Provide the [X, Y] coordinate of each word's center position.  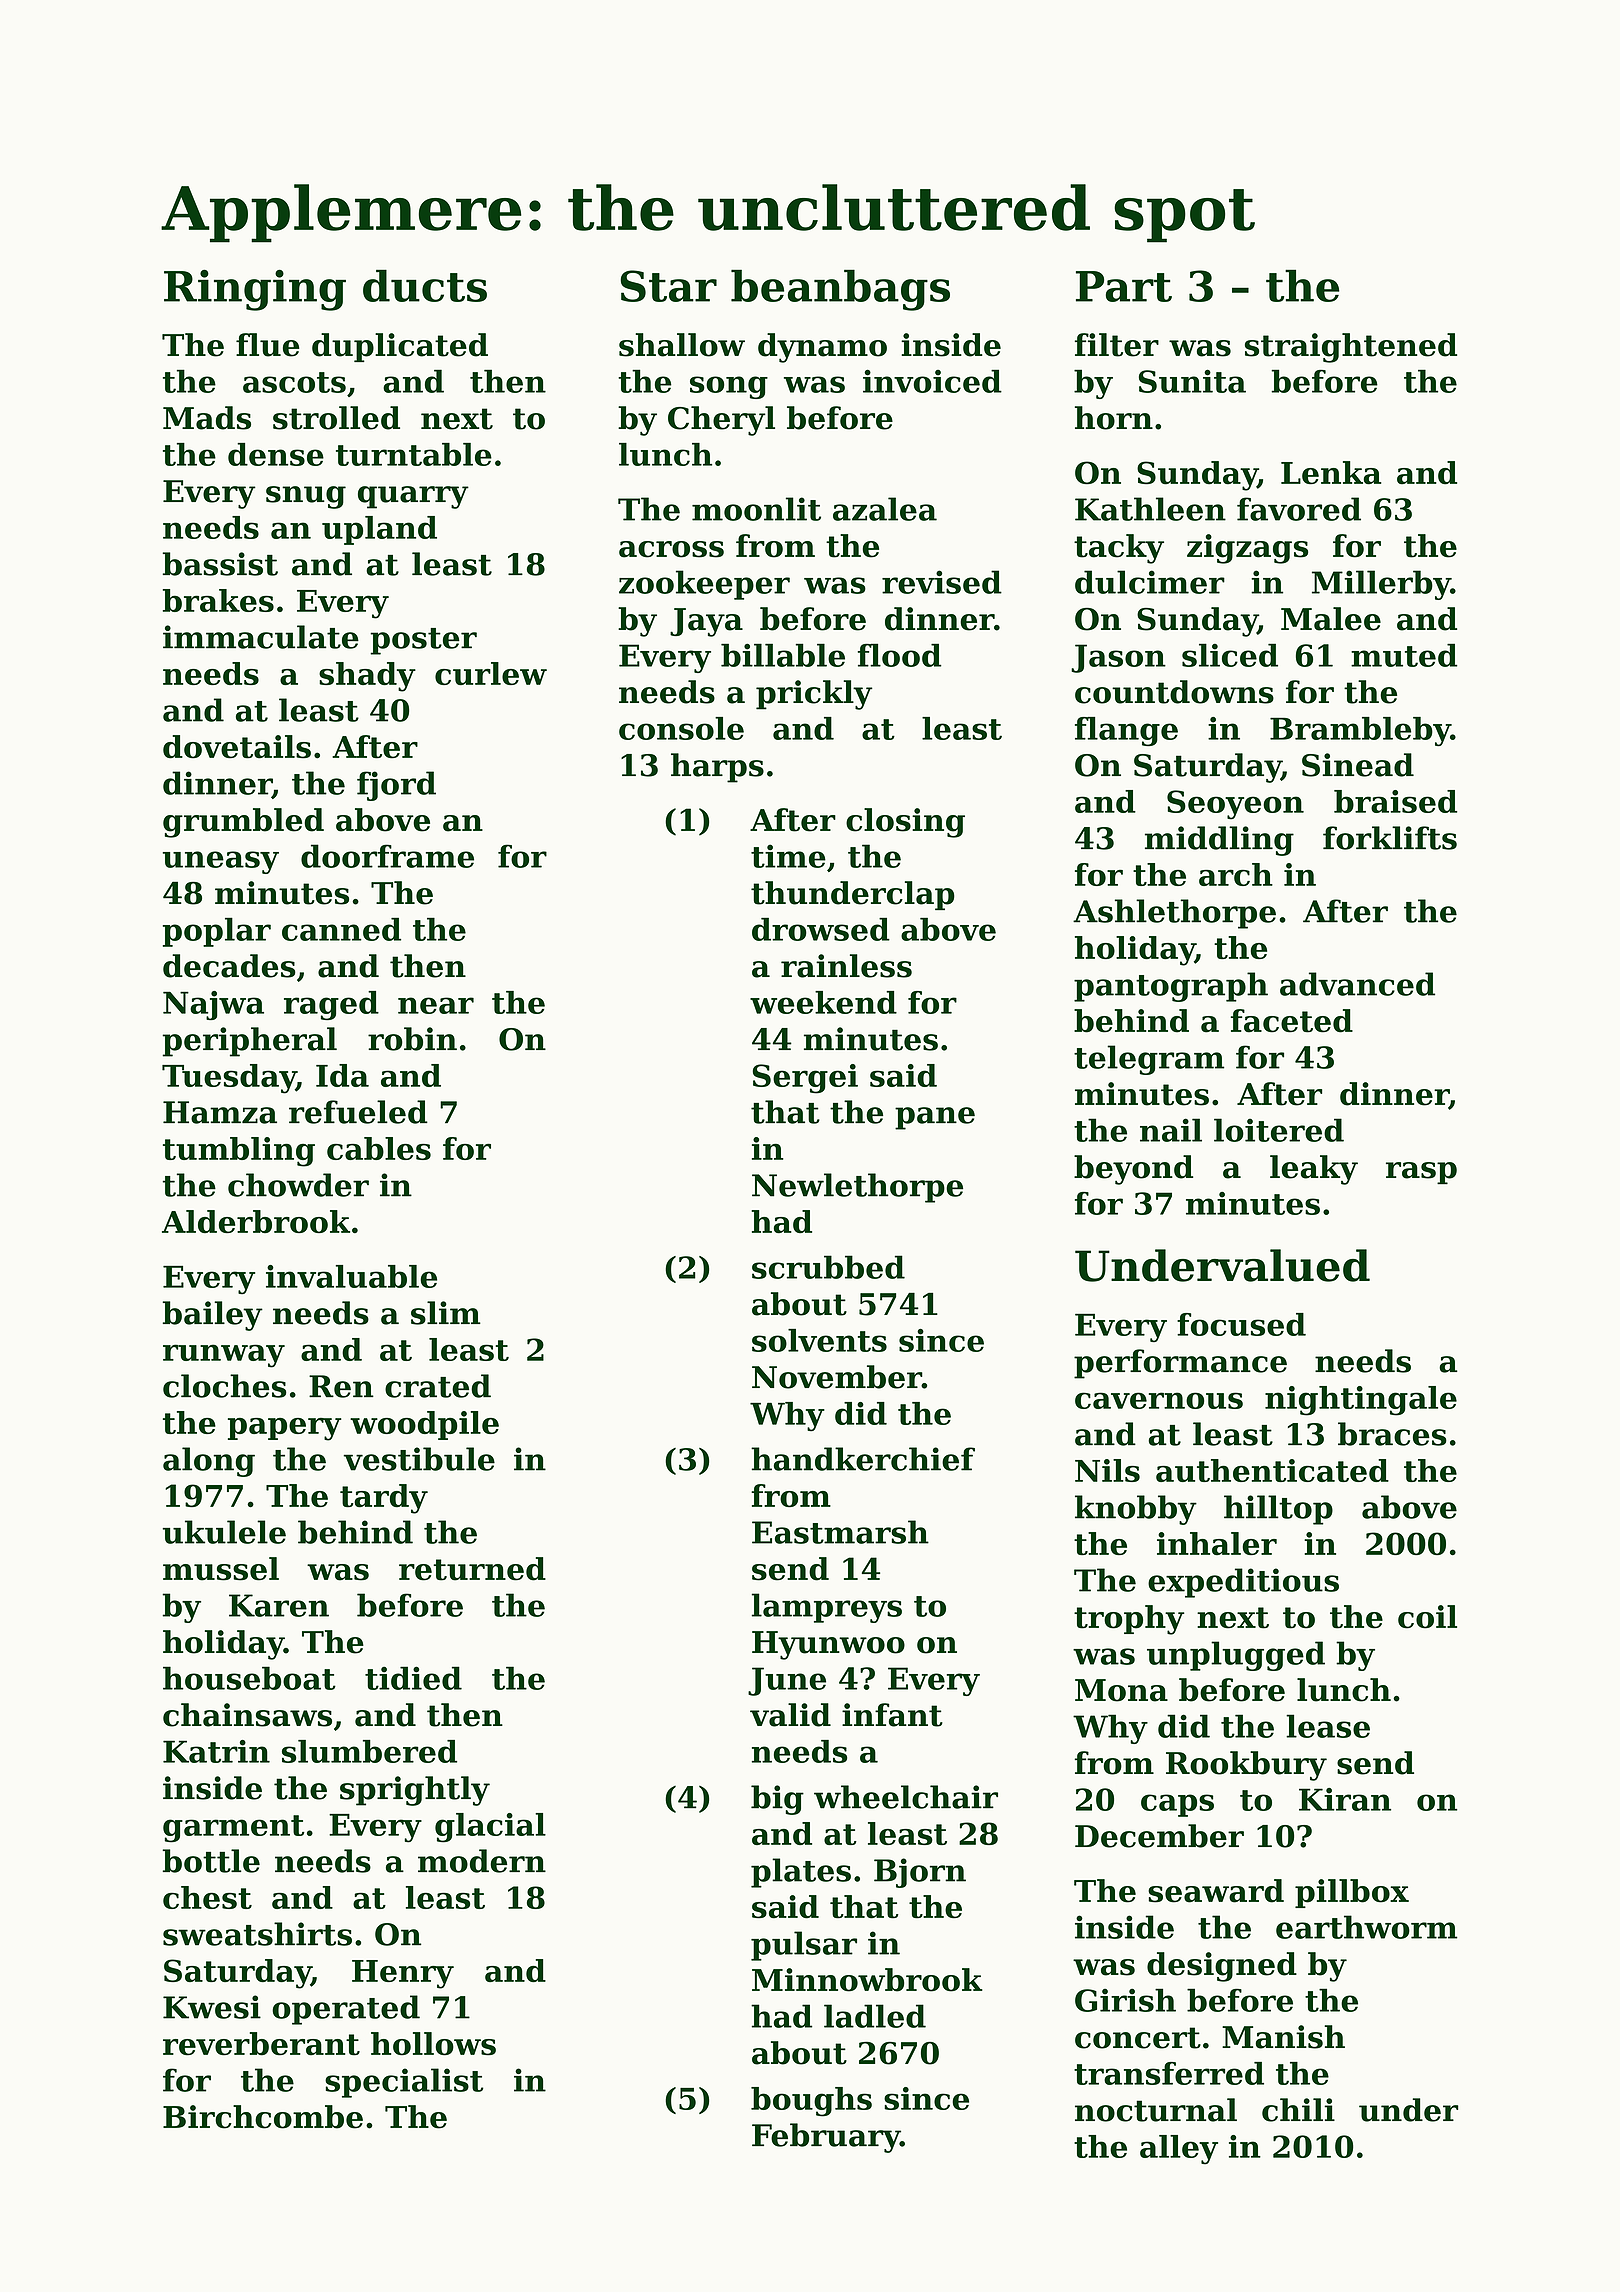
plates [801, 1873]
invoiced [932, 381]
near [436, 1005]
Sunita [1192, 381]
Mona [1121, 1690]
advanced [1357, 984]
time [788, 856]
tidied [413, 1678]
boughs [811, 2102]
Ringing [255, 290]
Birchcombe [263, 2117]
